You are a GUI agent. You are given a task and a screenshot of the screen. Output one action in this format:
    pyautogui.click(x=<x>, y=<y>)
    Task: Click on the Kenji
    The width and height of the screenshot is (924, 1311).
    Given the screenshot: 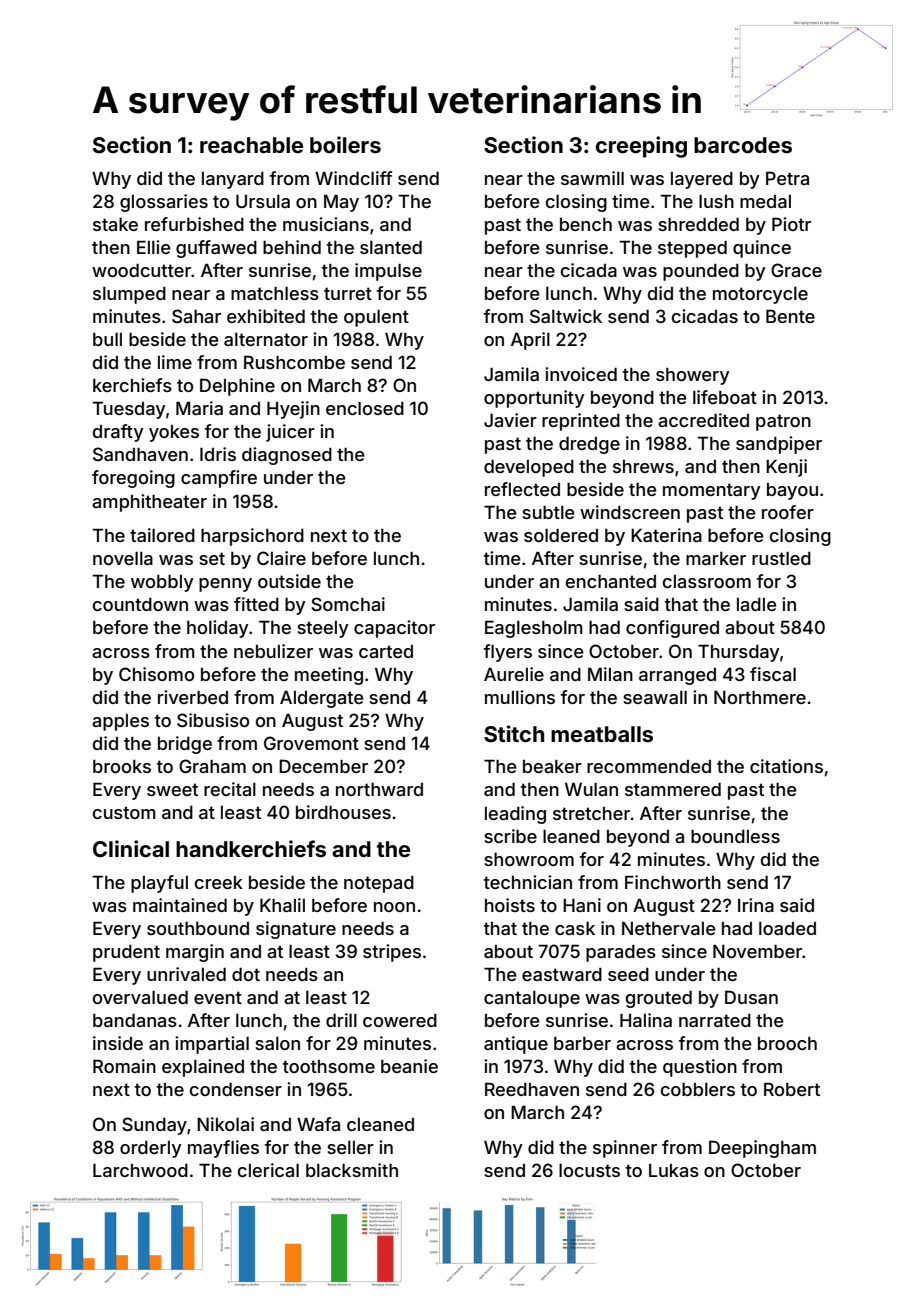 What is the action you would take?
    pyautogui.click(x=786, y=468)
